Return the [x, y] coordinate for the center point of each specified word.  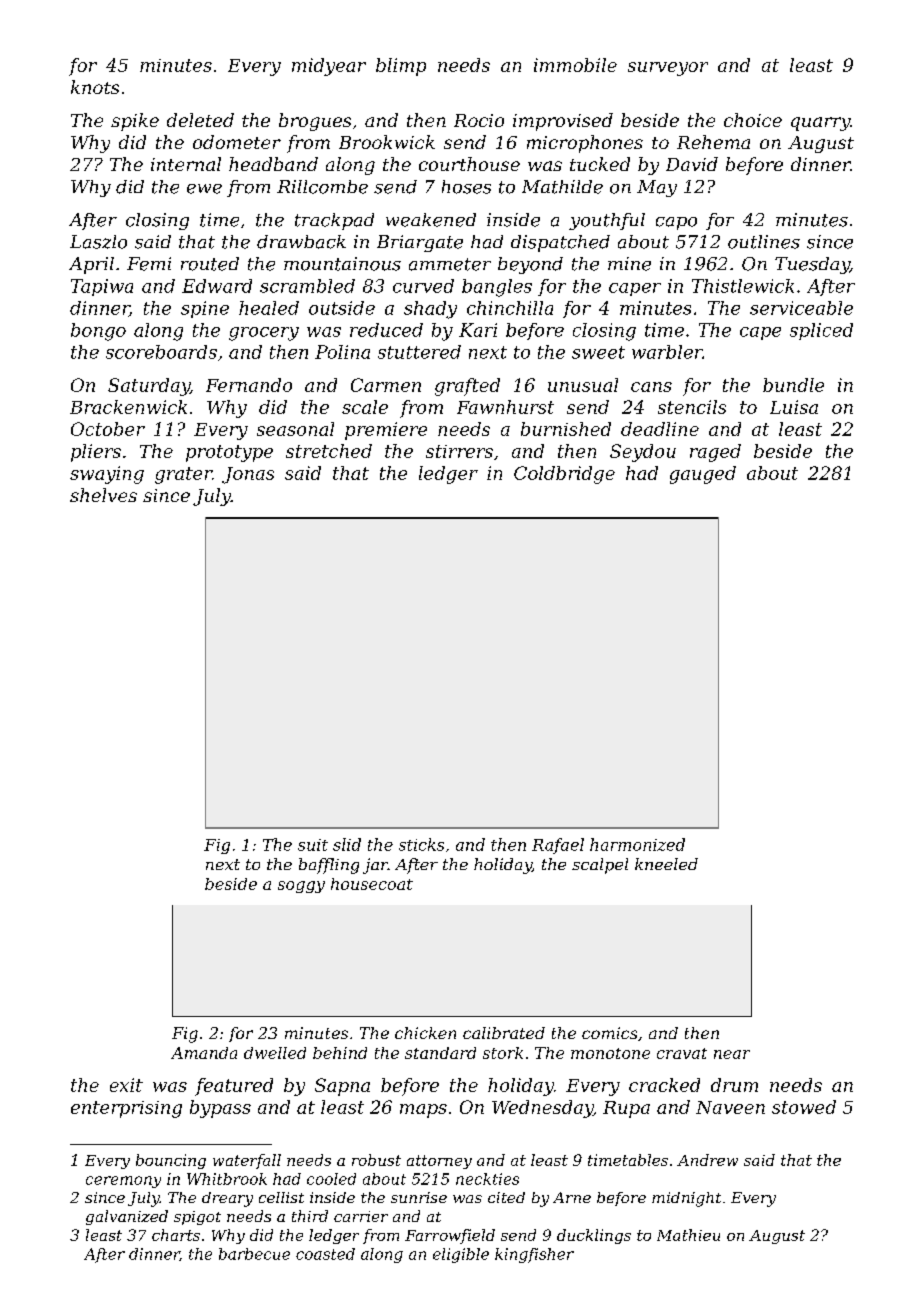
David [692, 164]
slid [347, 844]
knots [95, 87]
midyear [329, 67]
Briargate [420, 243]
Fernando [249, 385]
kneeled [666, 864]
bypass [220, 1109]
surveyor [668, 69]
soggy [301, 887]
